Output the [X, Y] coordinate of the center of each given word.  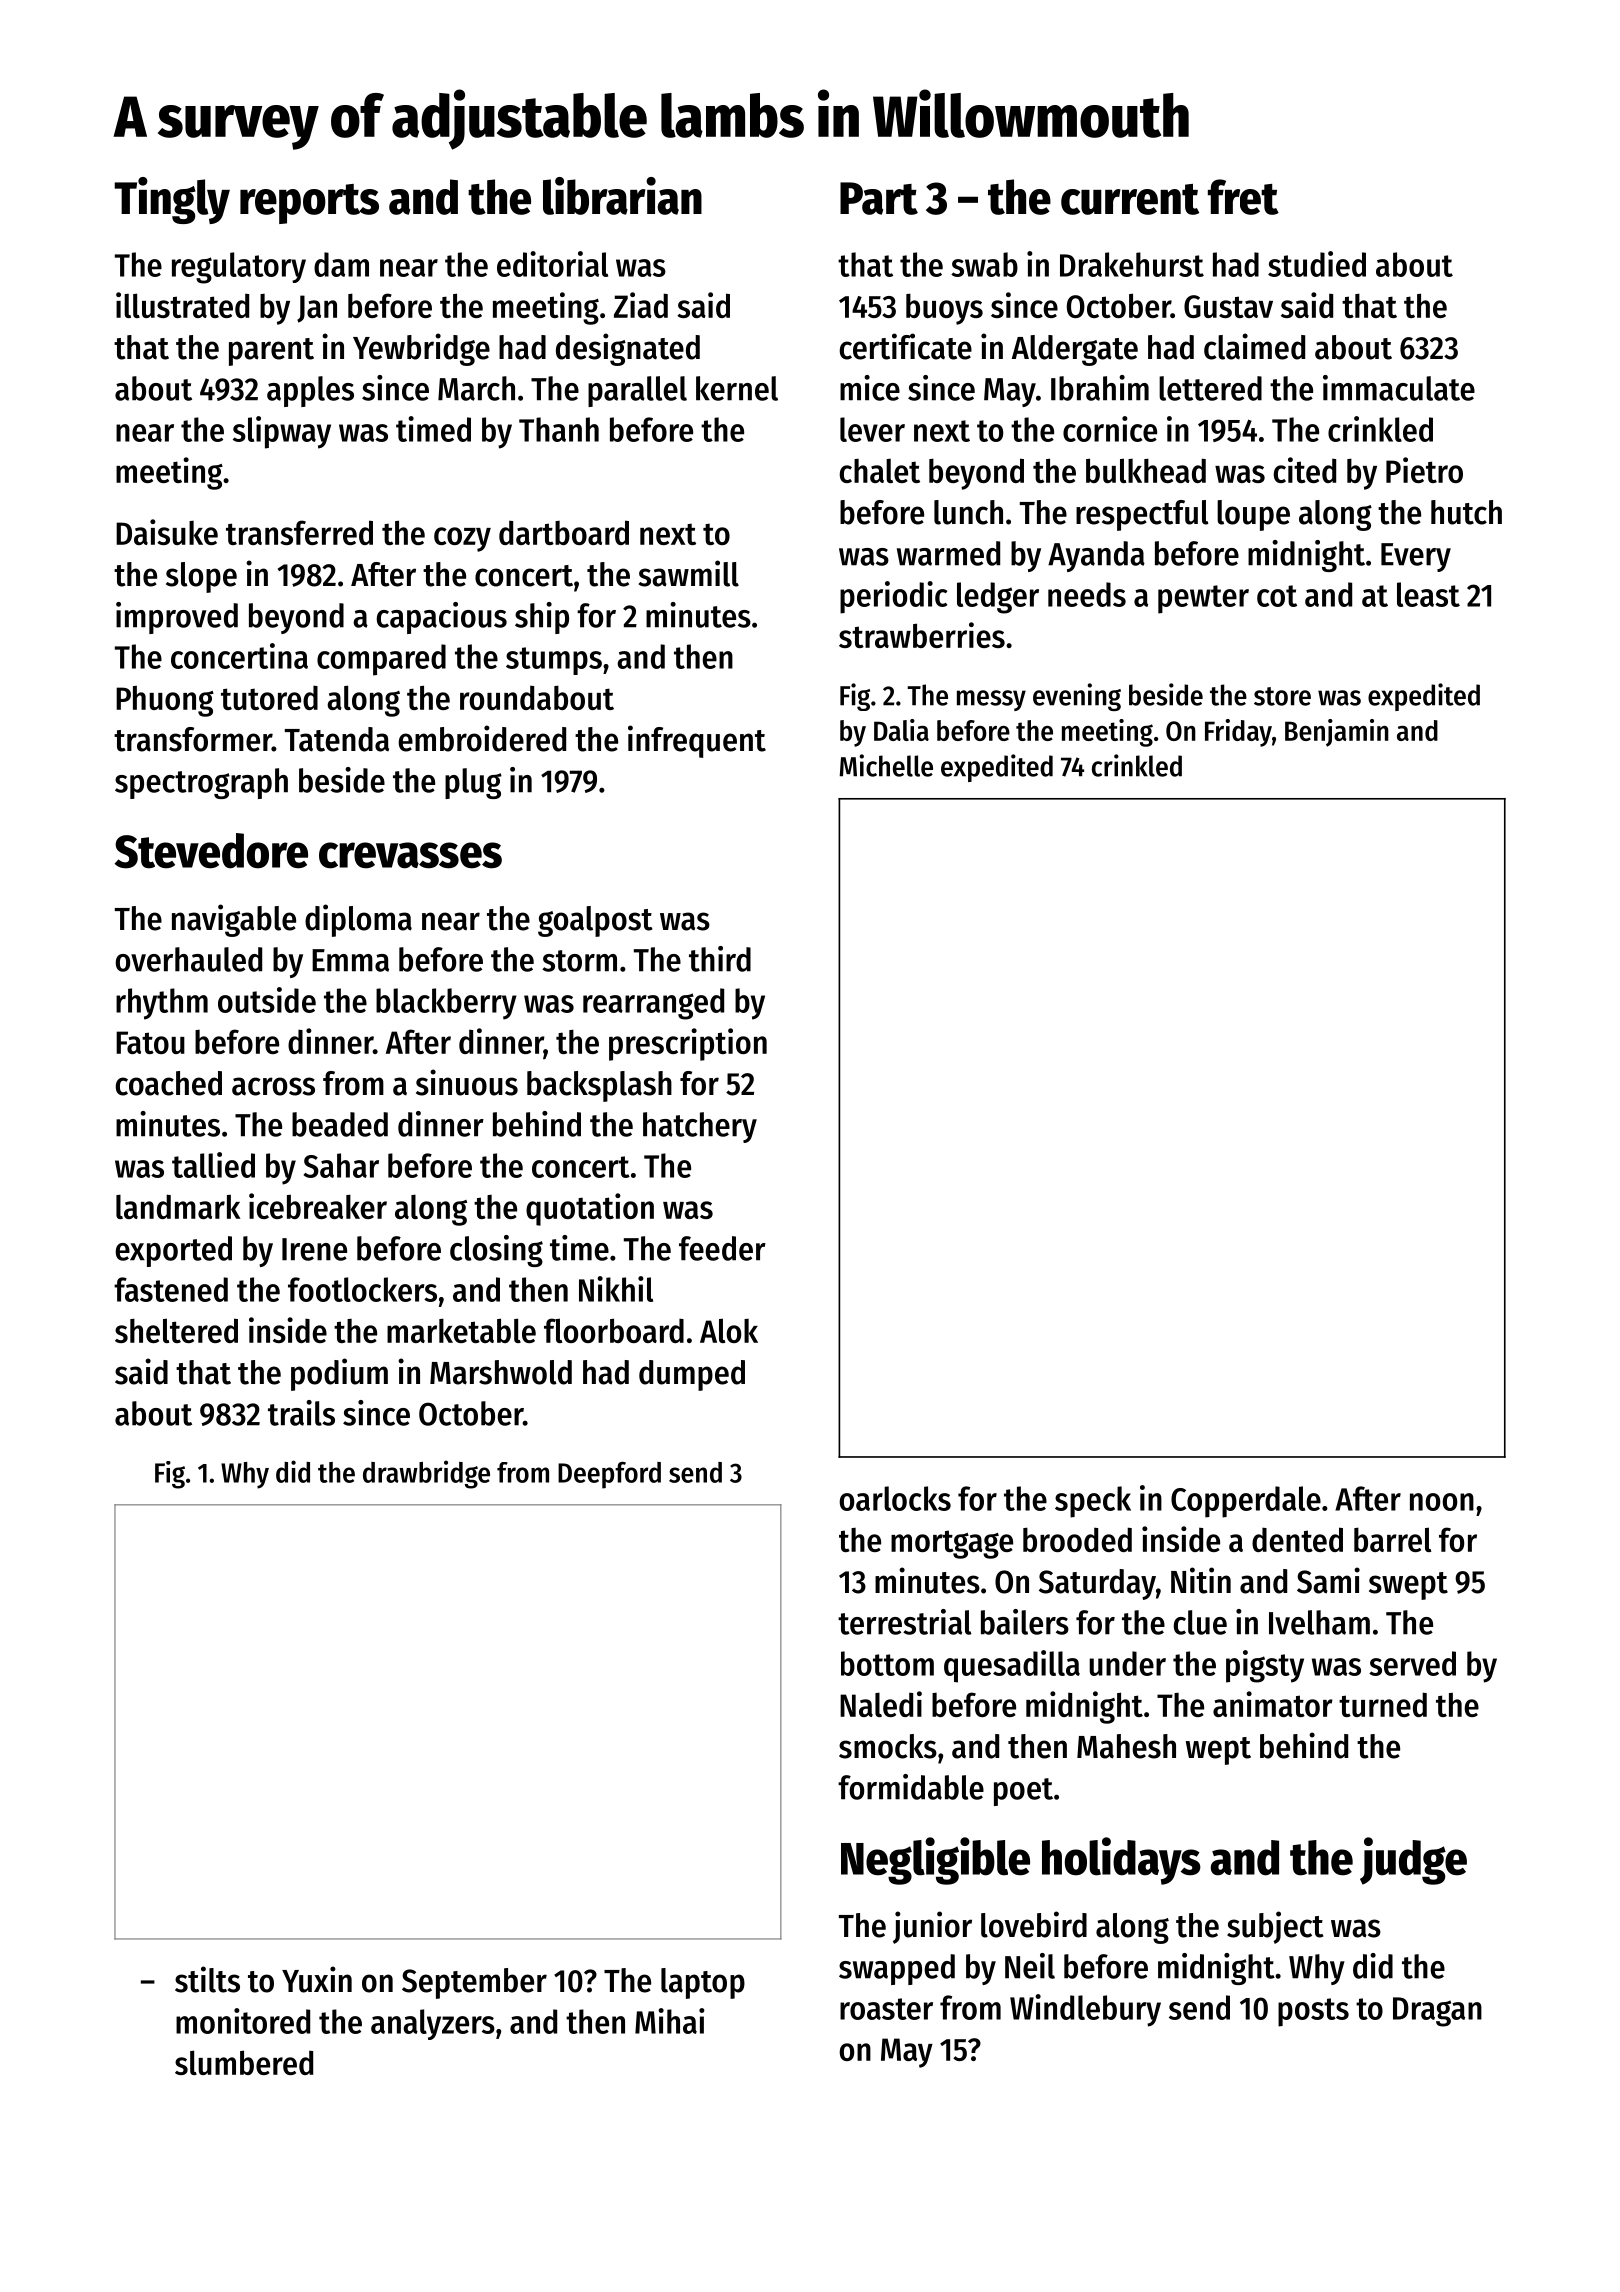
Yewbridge [421, 349]
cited [1304, 470]
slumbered [244, 2062]
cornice [1110, 429]
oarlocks [895, 1498]
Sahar [341, 1165]
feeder [722, 1248]
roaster [886, 2009]
